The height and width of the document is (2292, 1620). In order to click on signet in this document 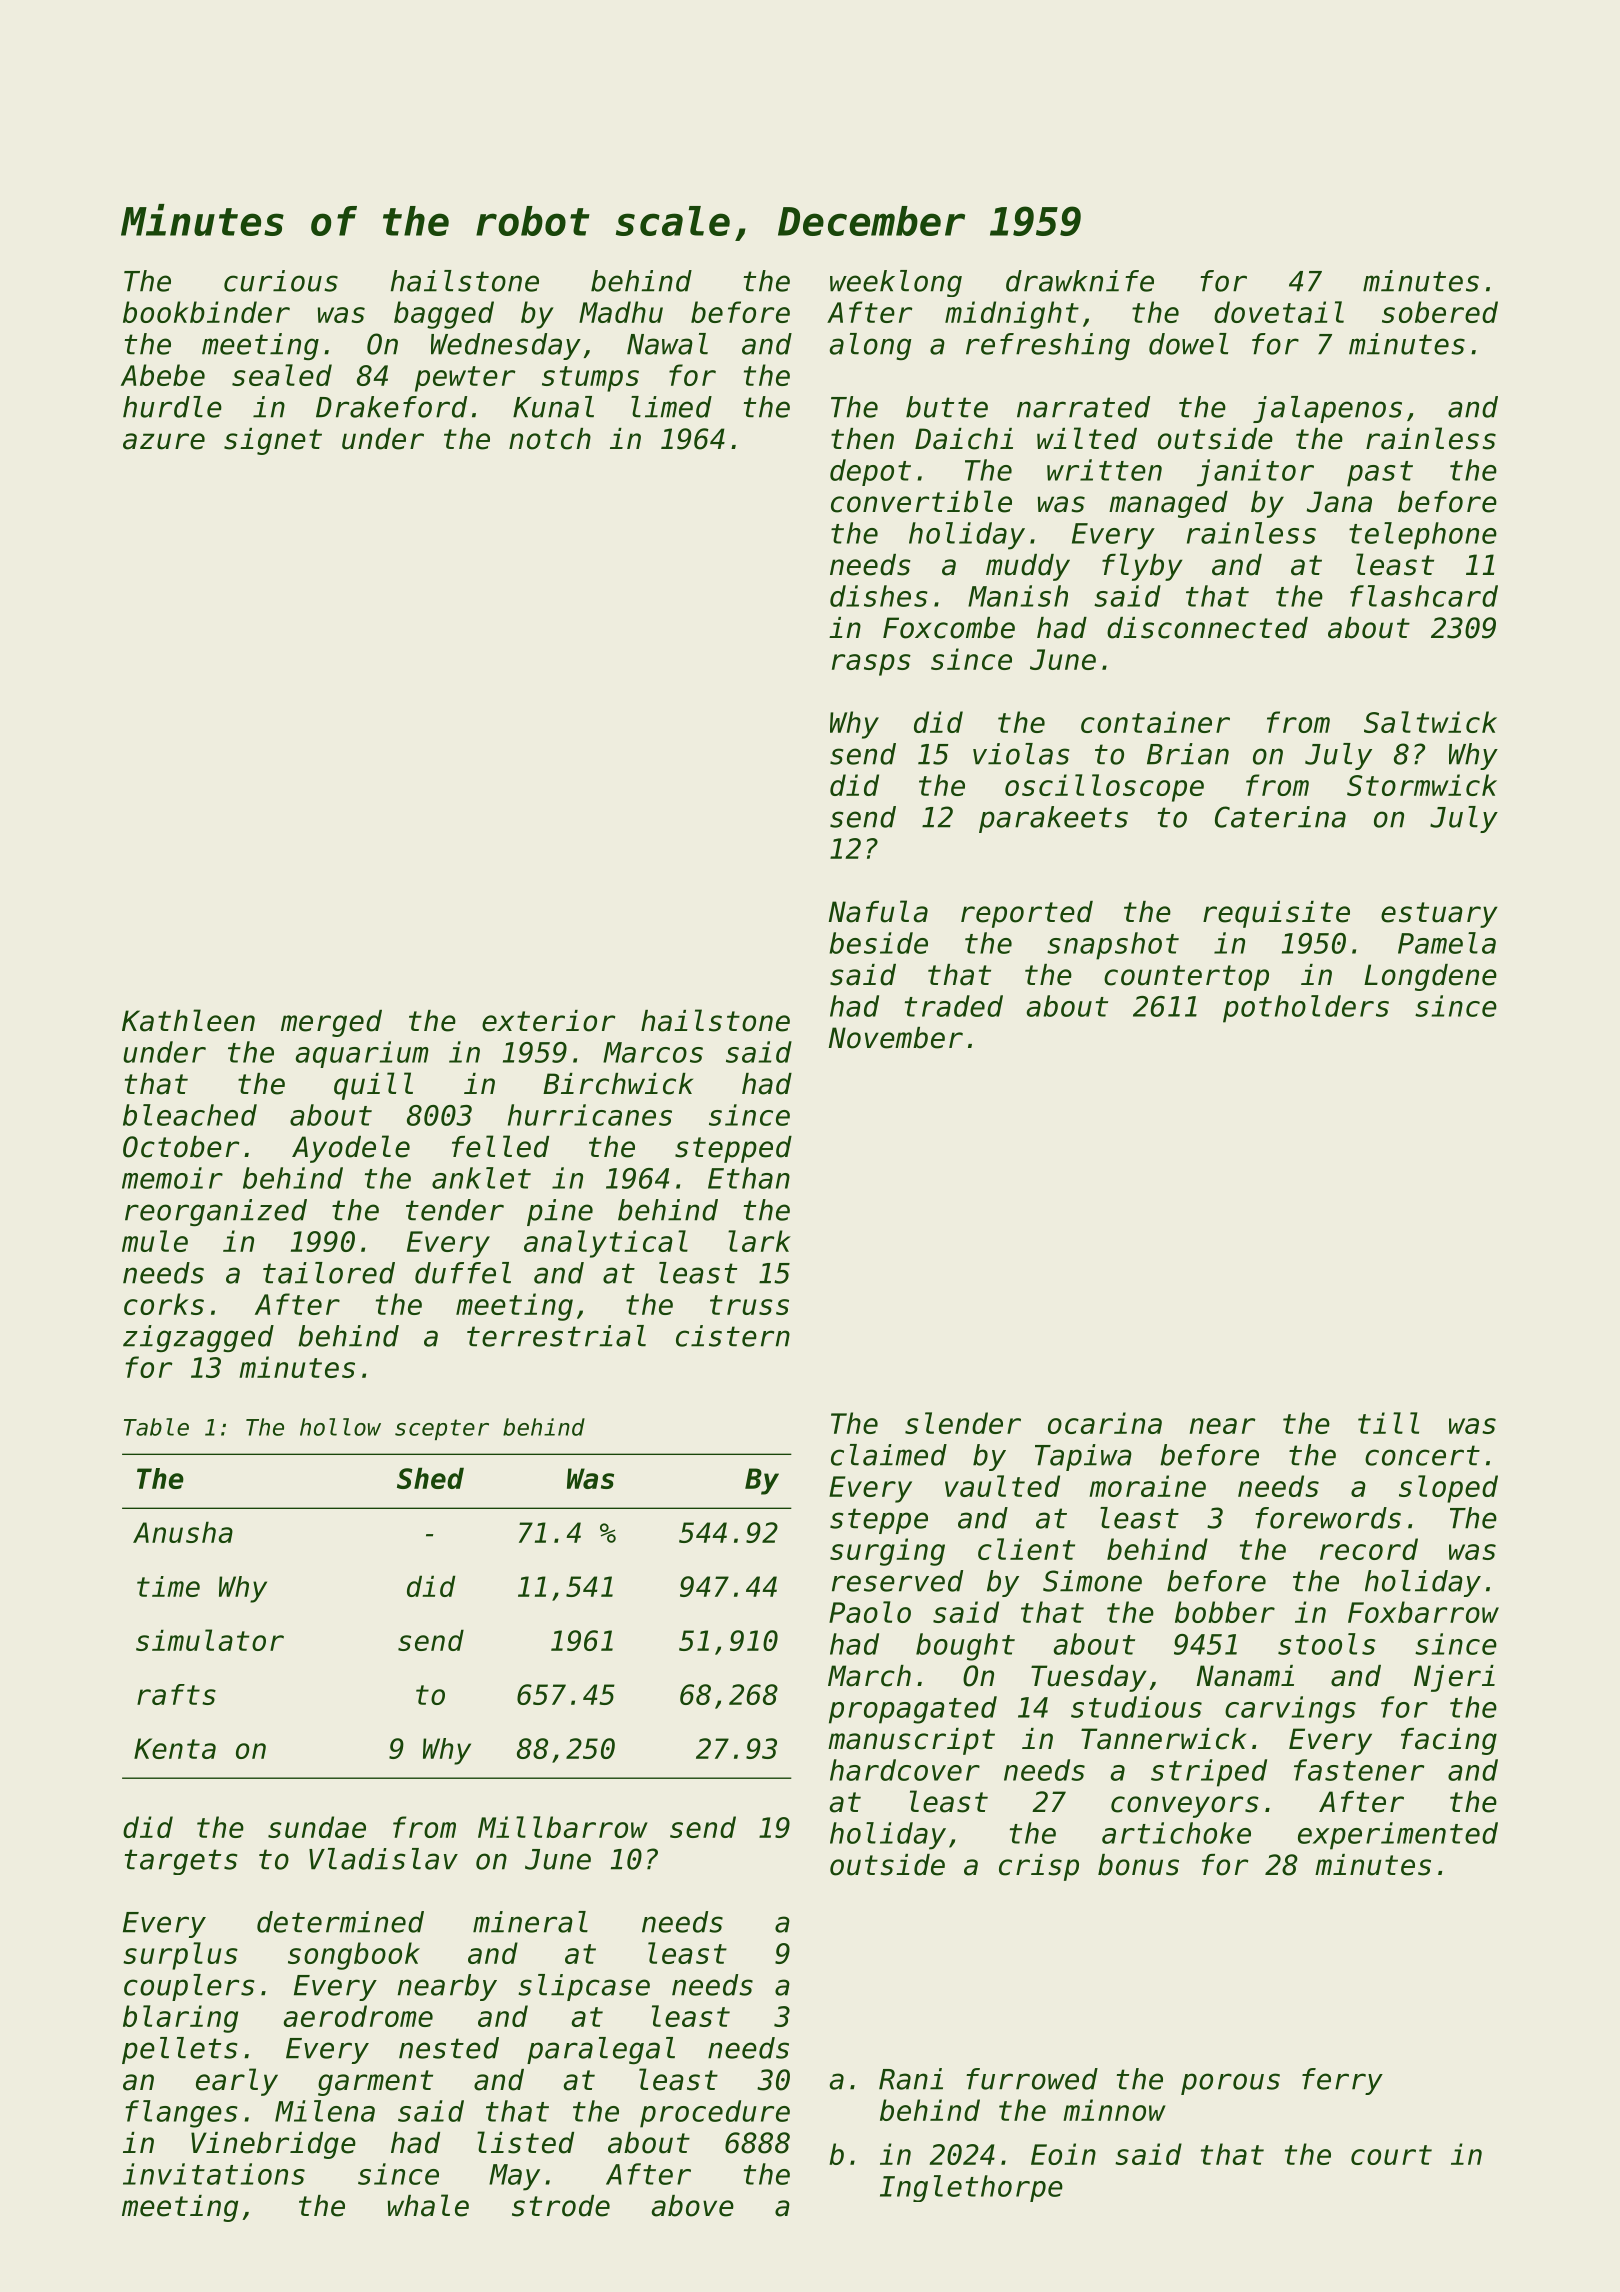, I will do `click(273, 441)`.
